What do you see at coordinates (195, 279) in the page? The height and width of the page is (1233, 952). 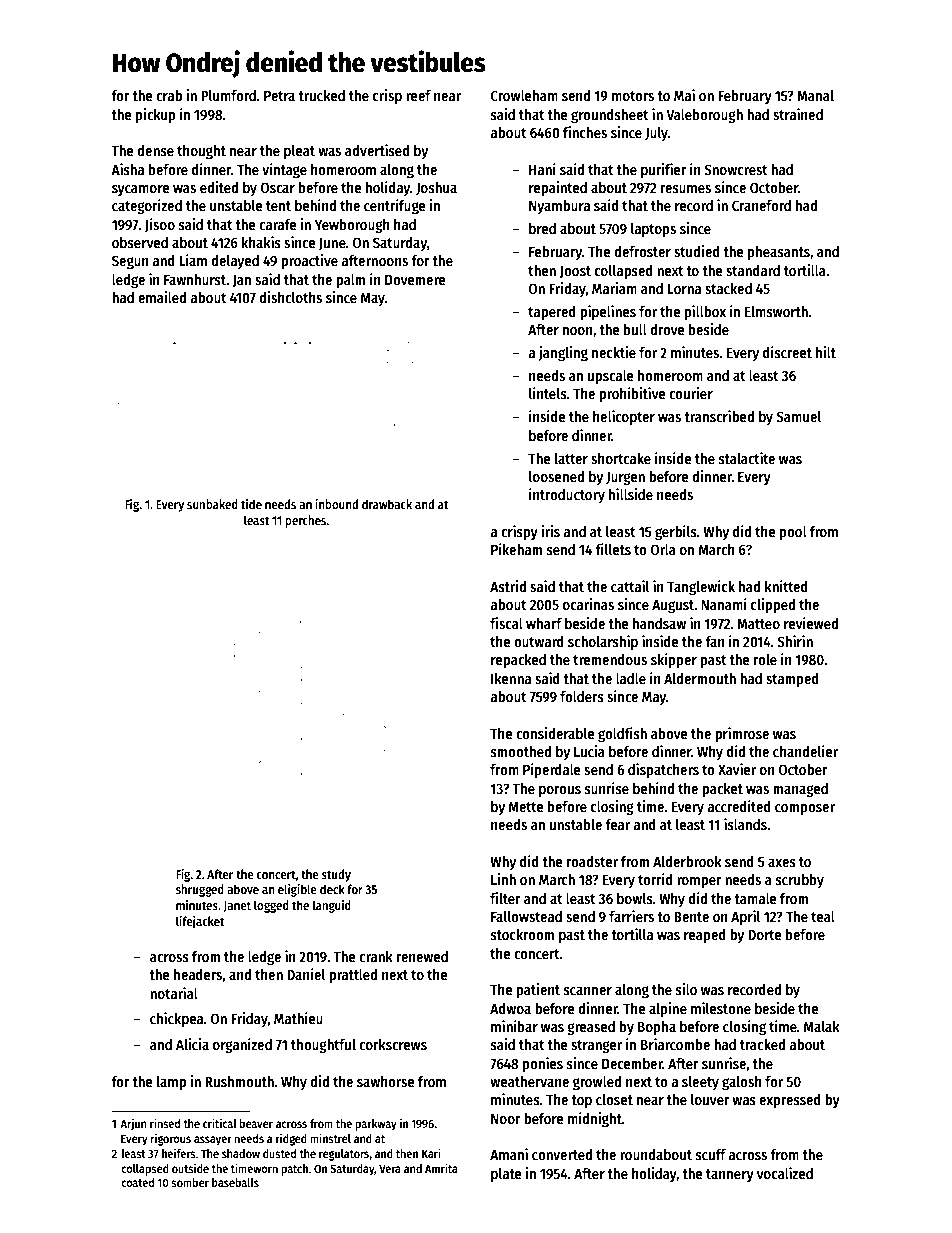 I see `Fawnhurst` at bounding box center [195, 279].
